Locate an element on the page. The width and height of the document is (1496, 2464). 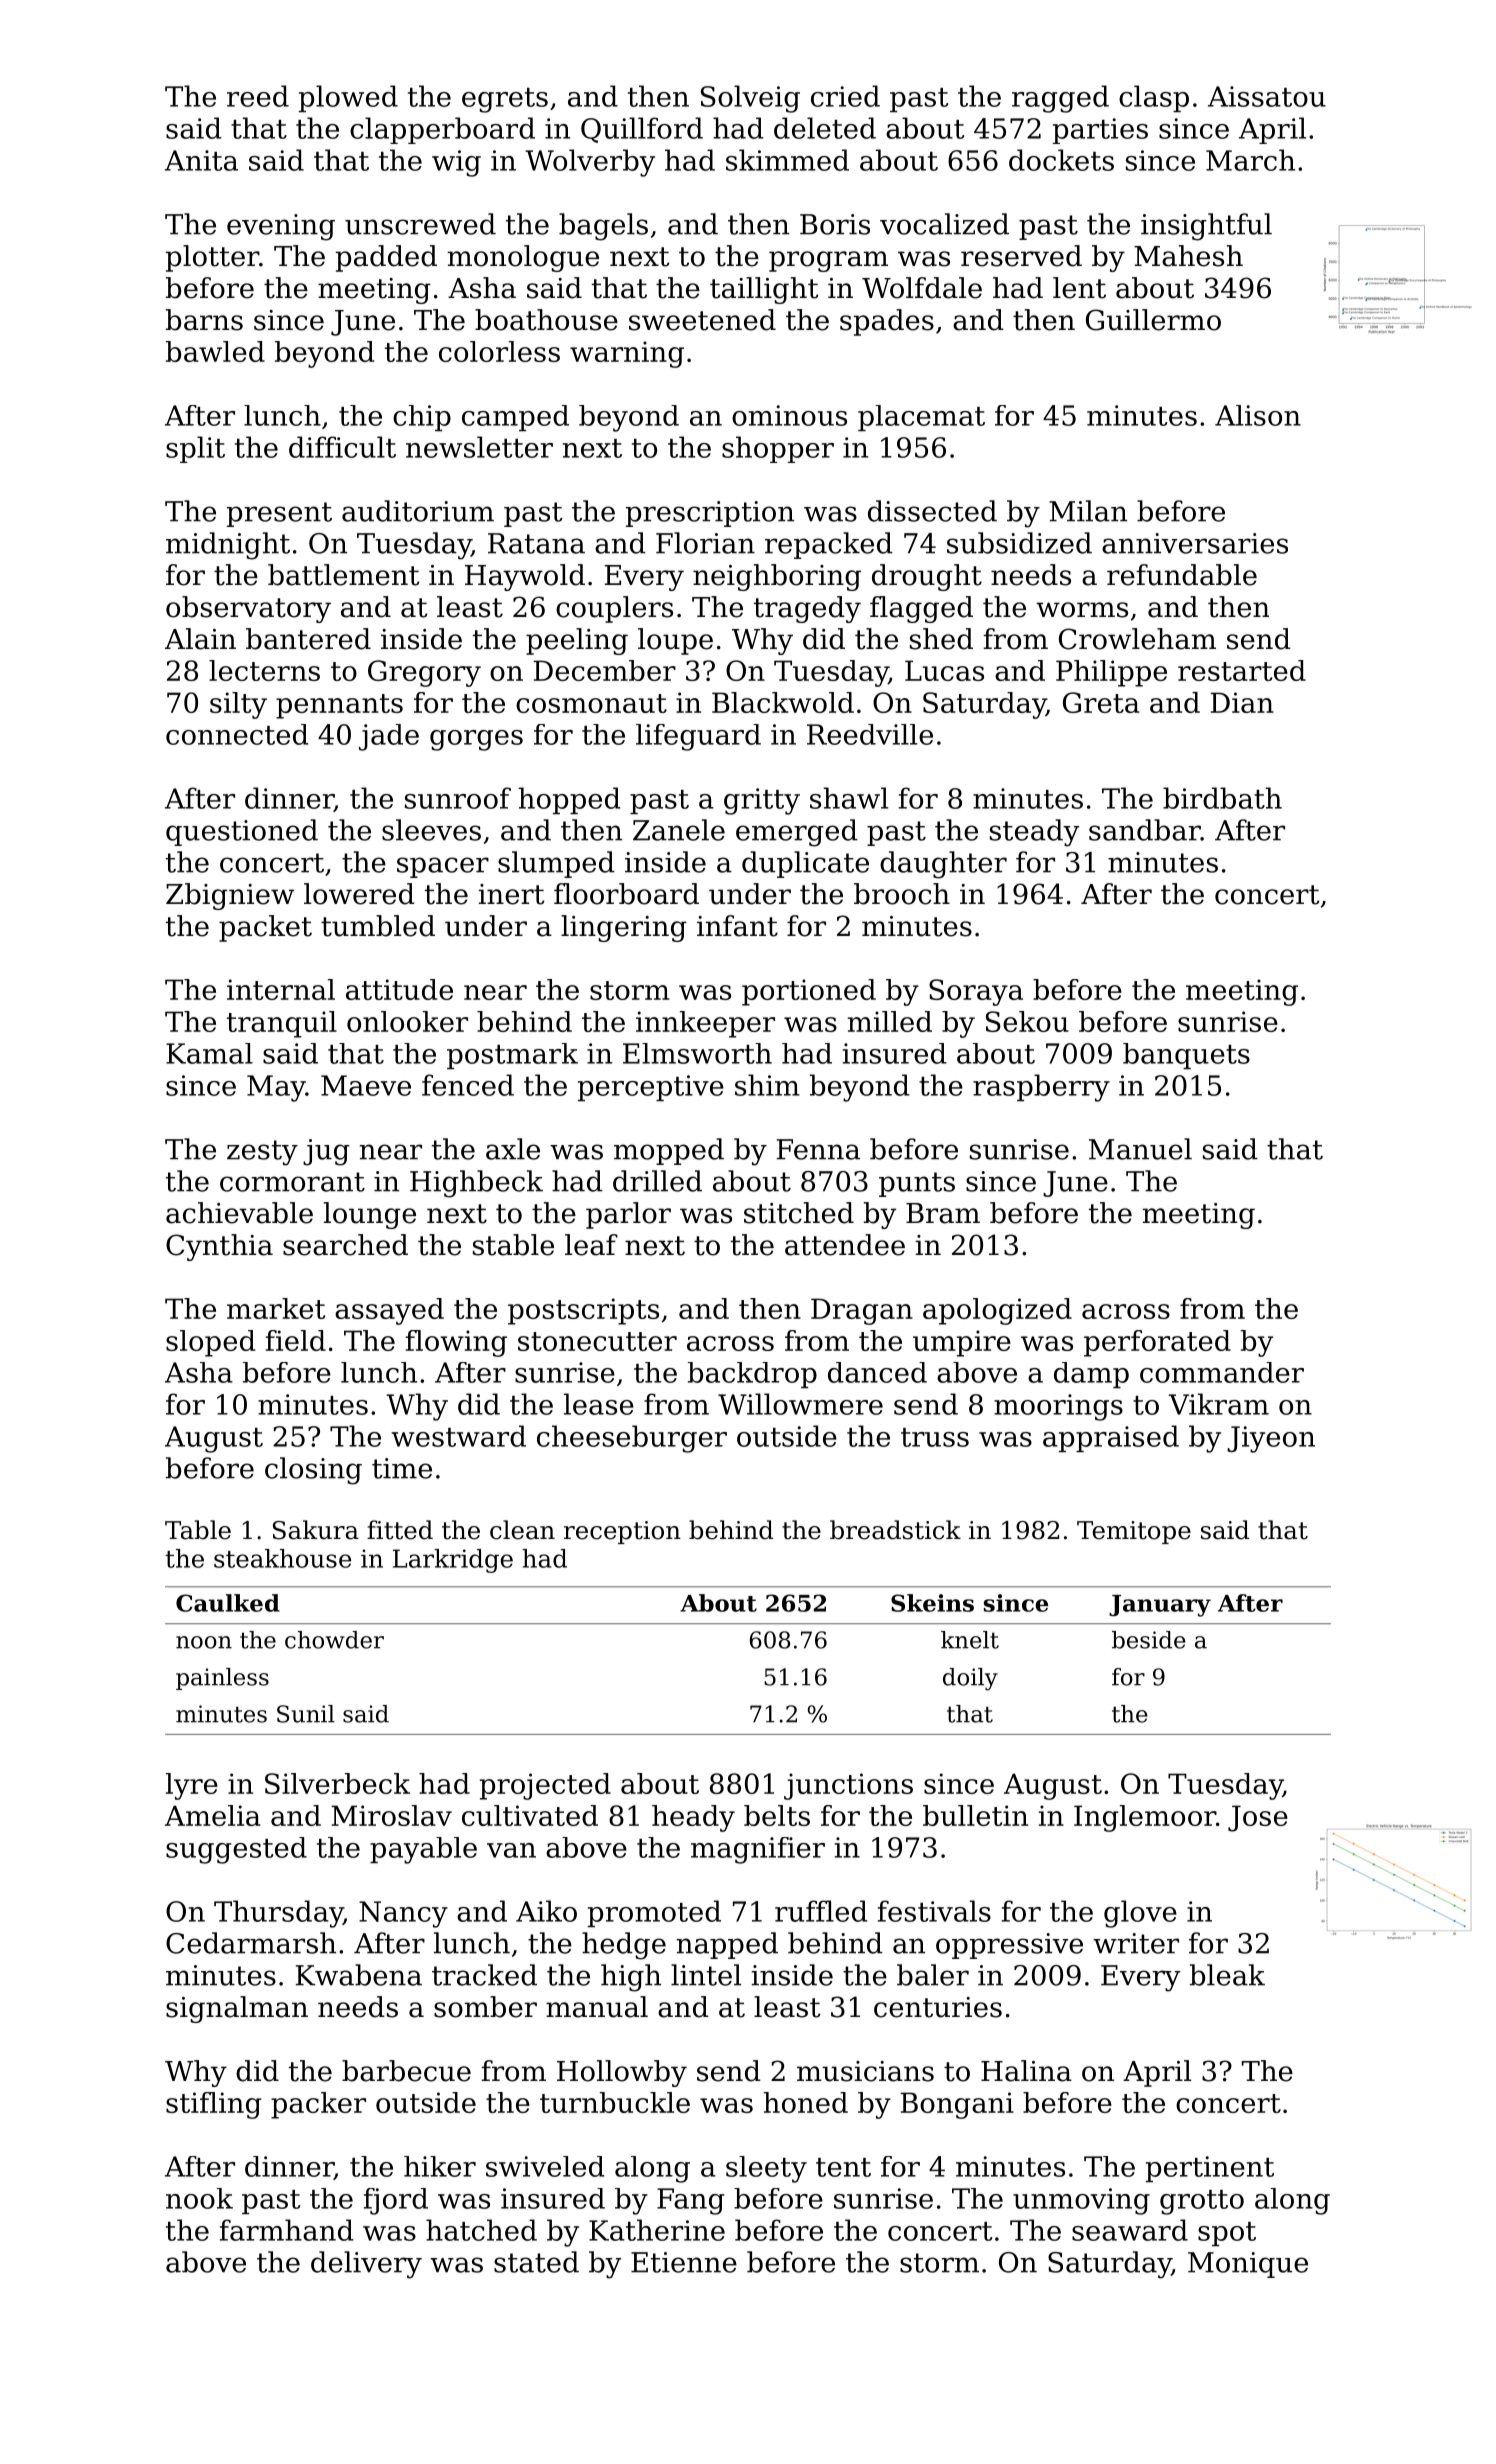
Lucas is located at coordinates (944, 670).
